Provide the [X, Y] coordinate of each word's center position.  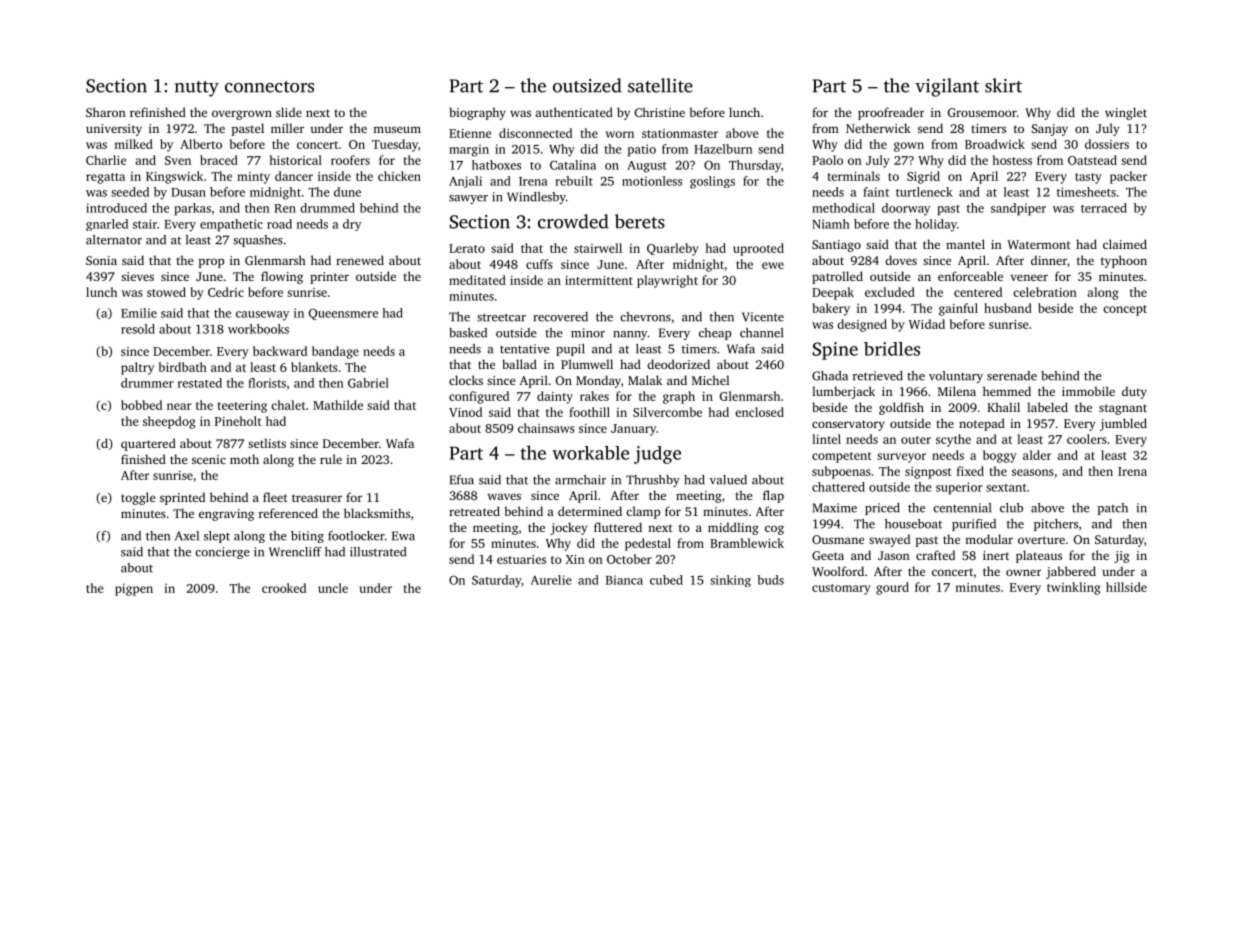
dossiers [1107, 144]
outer [916, 440]
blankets [314, 367]
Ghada [830, 376]
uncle [333, 588]
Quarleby [673, 249]
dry [352, 225]
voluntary [956, 377]
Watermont [1039, 244]
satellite [660, 85]
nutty [197, 89]
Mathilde [338, 405]
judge [657, 455]
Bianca [624, 580]
